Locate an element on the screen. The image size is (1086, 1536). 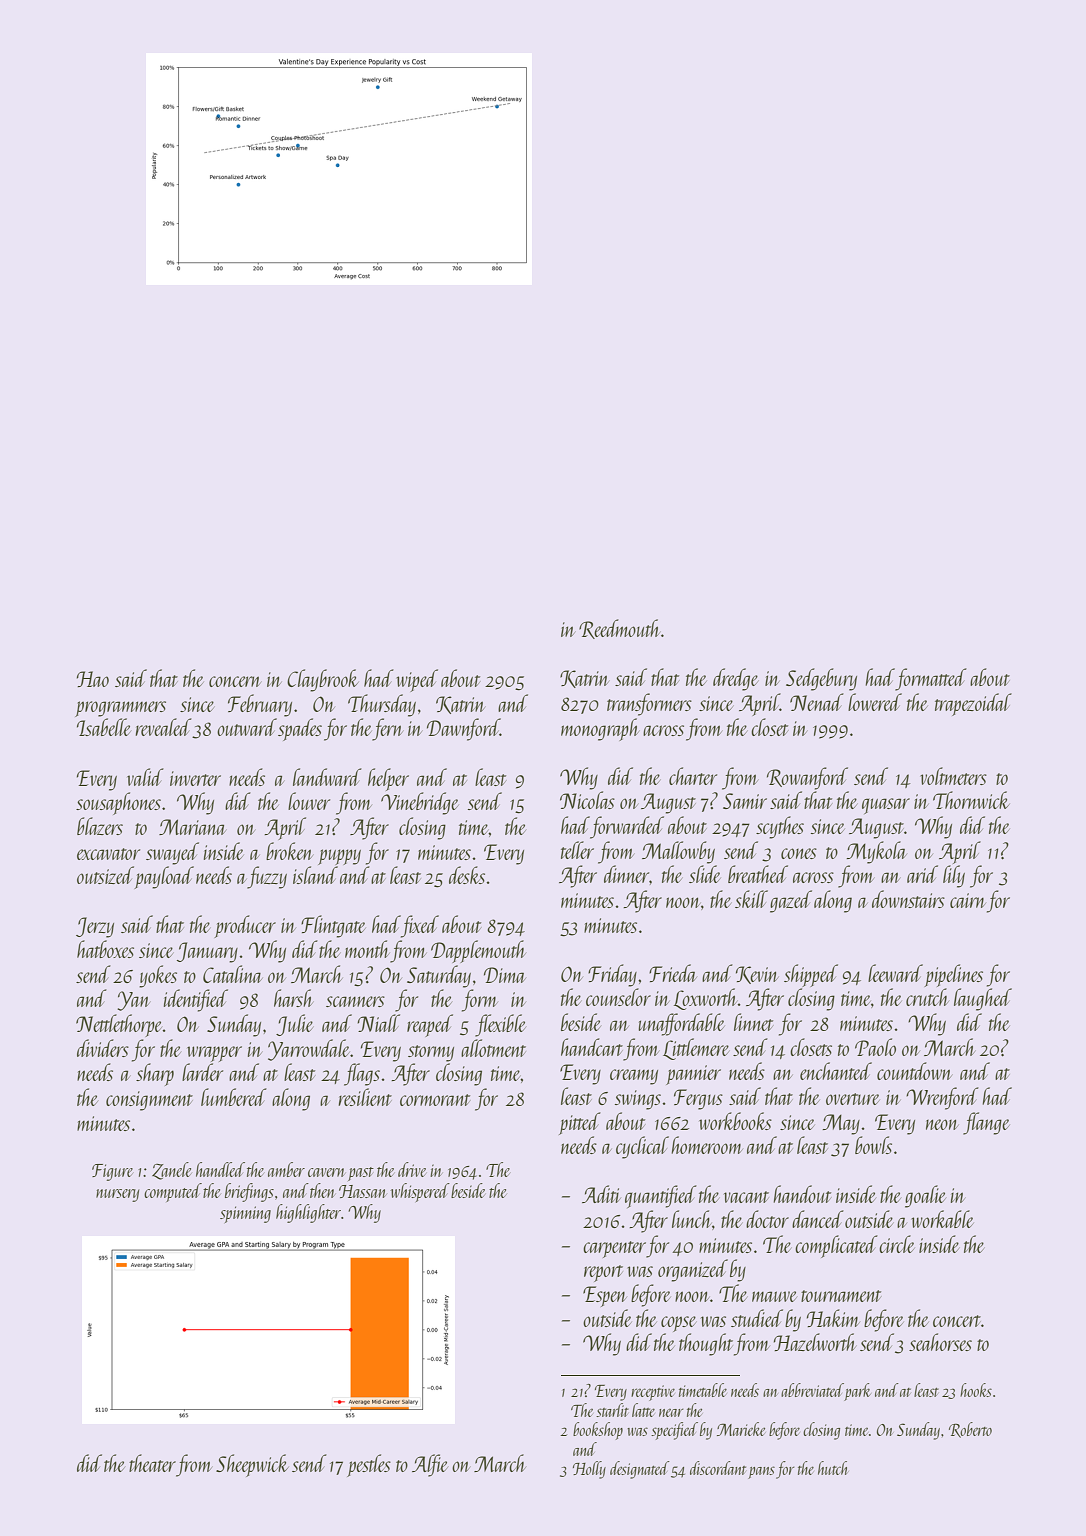
Mariana is located at coordinates (192, 827).
